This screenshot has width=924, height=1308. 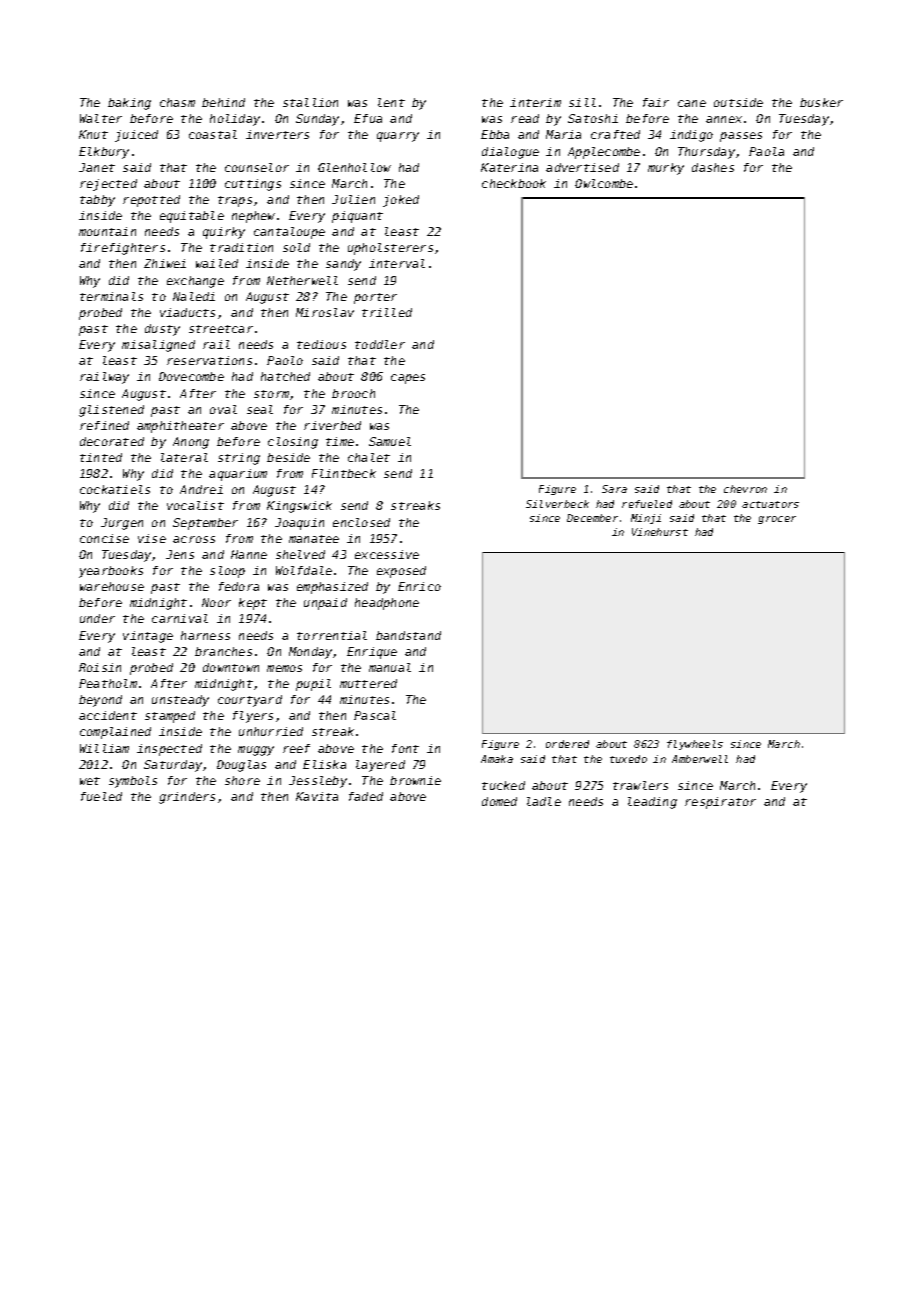 What do you see at coordinates (104, 425) in the screenshot?
I see `refined` at bounding box center [104, 425].
